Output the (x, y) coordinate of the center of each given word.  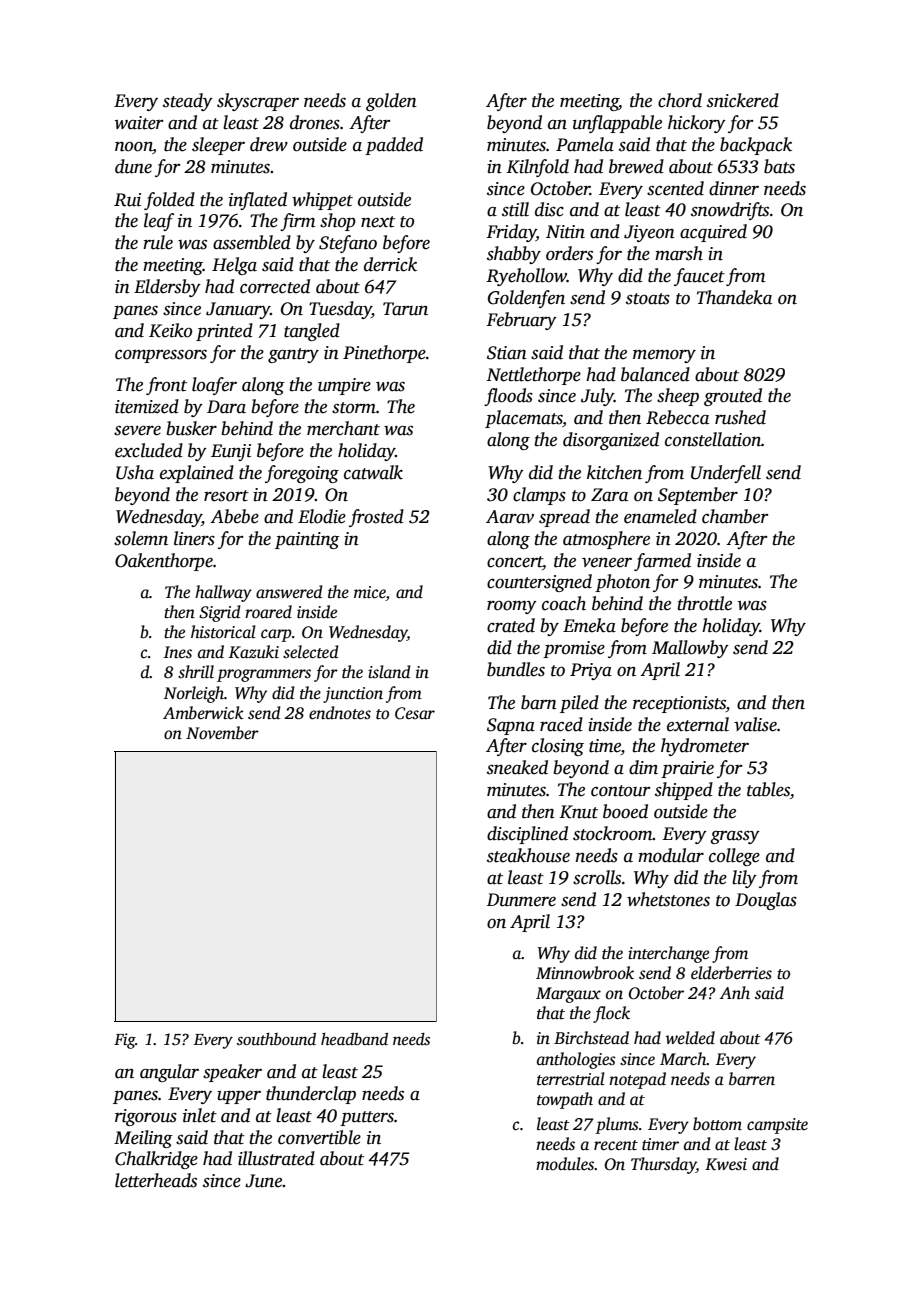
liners (194, 538)
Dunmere (521, 900)
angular (169, 1073)
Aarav (510, 517)
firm (297, 222)
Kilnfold (537, 168)
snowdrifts (730, 211)
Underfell (726, 474)
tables (768, 789)
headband (354, 1039)
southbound (276, 1039)
